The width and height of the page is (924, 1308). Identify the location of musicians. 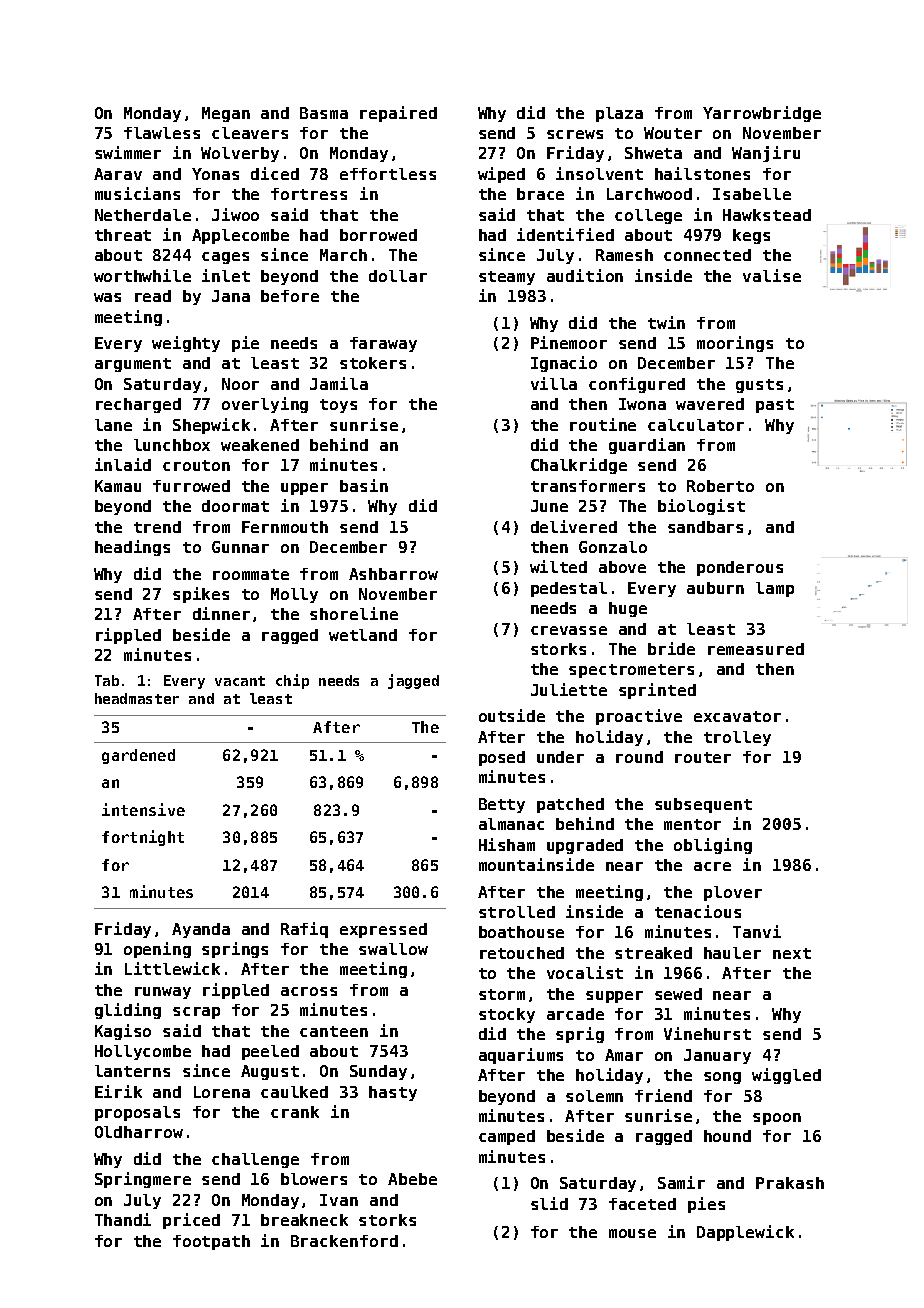
(137, 193).
